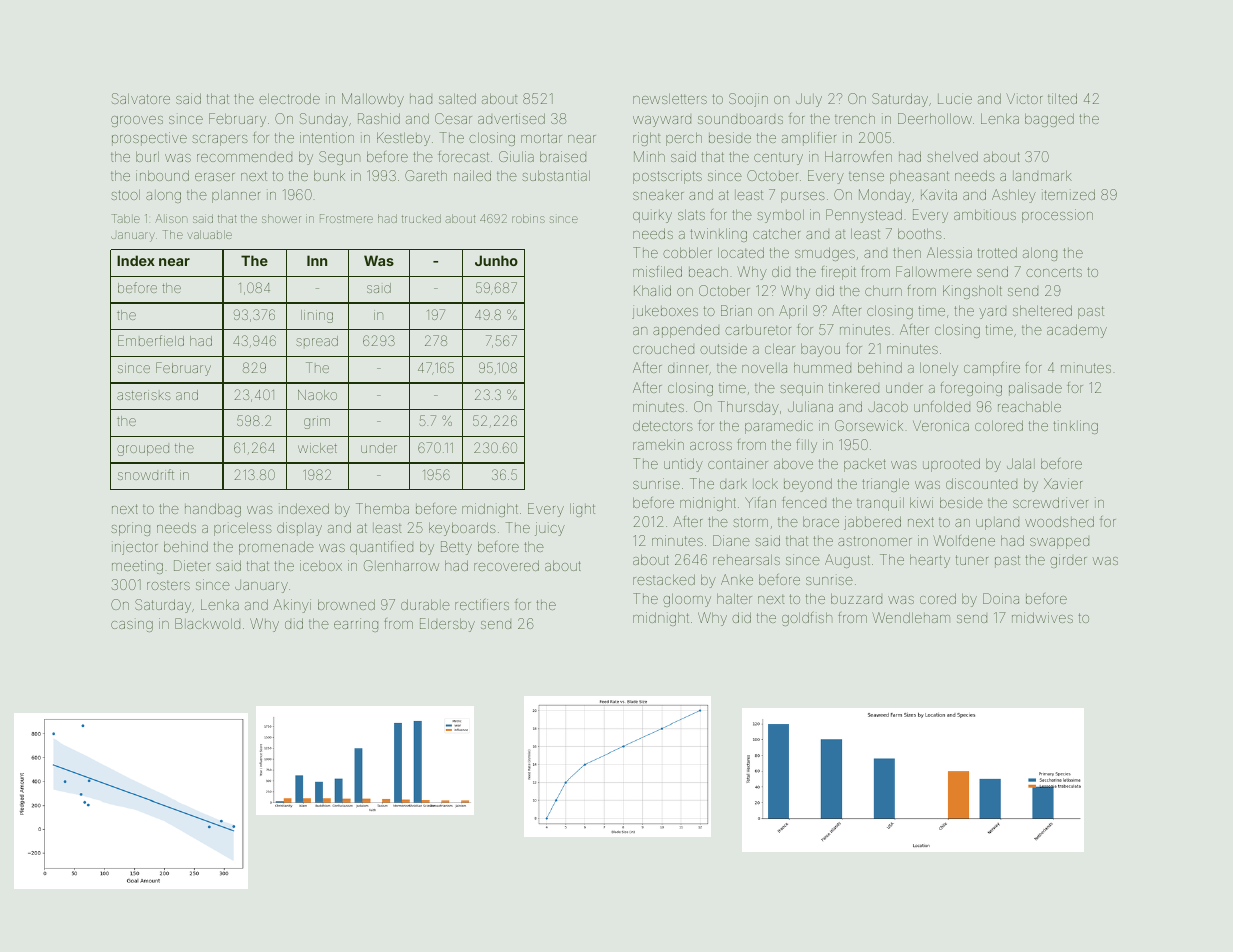 The height and width of the page is (952, 1233). I want to click on Emberfield, so click(151, 340).
